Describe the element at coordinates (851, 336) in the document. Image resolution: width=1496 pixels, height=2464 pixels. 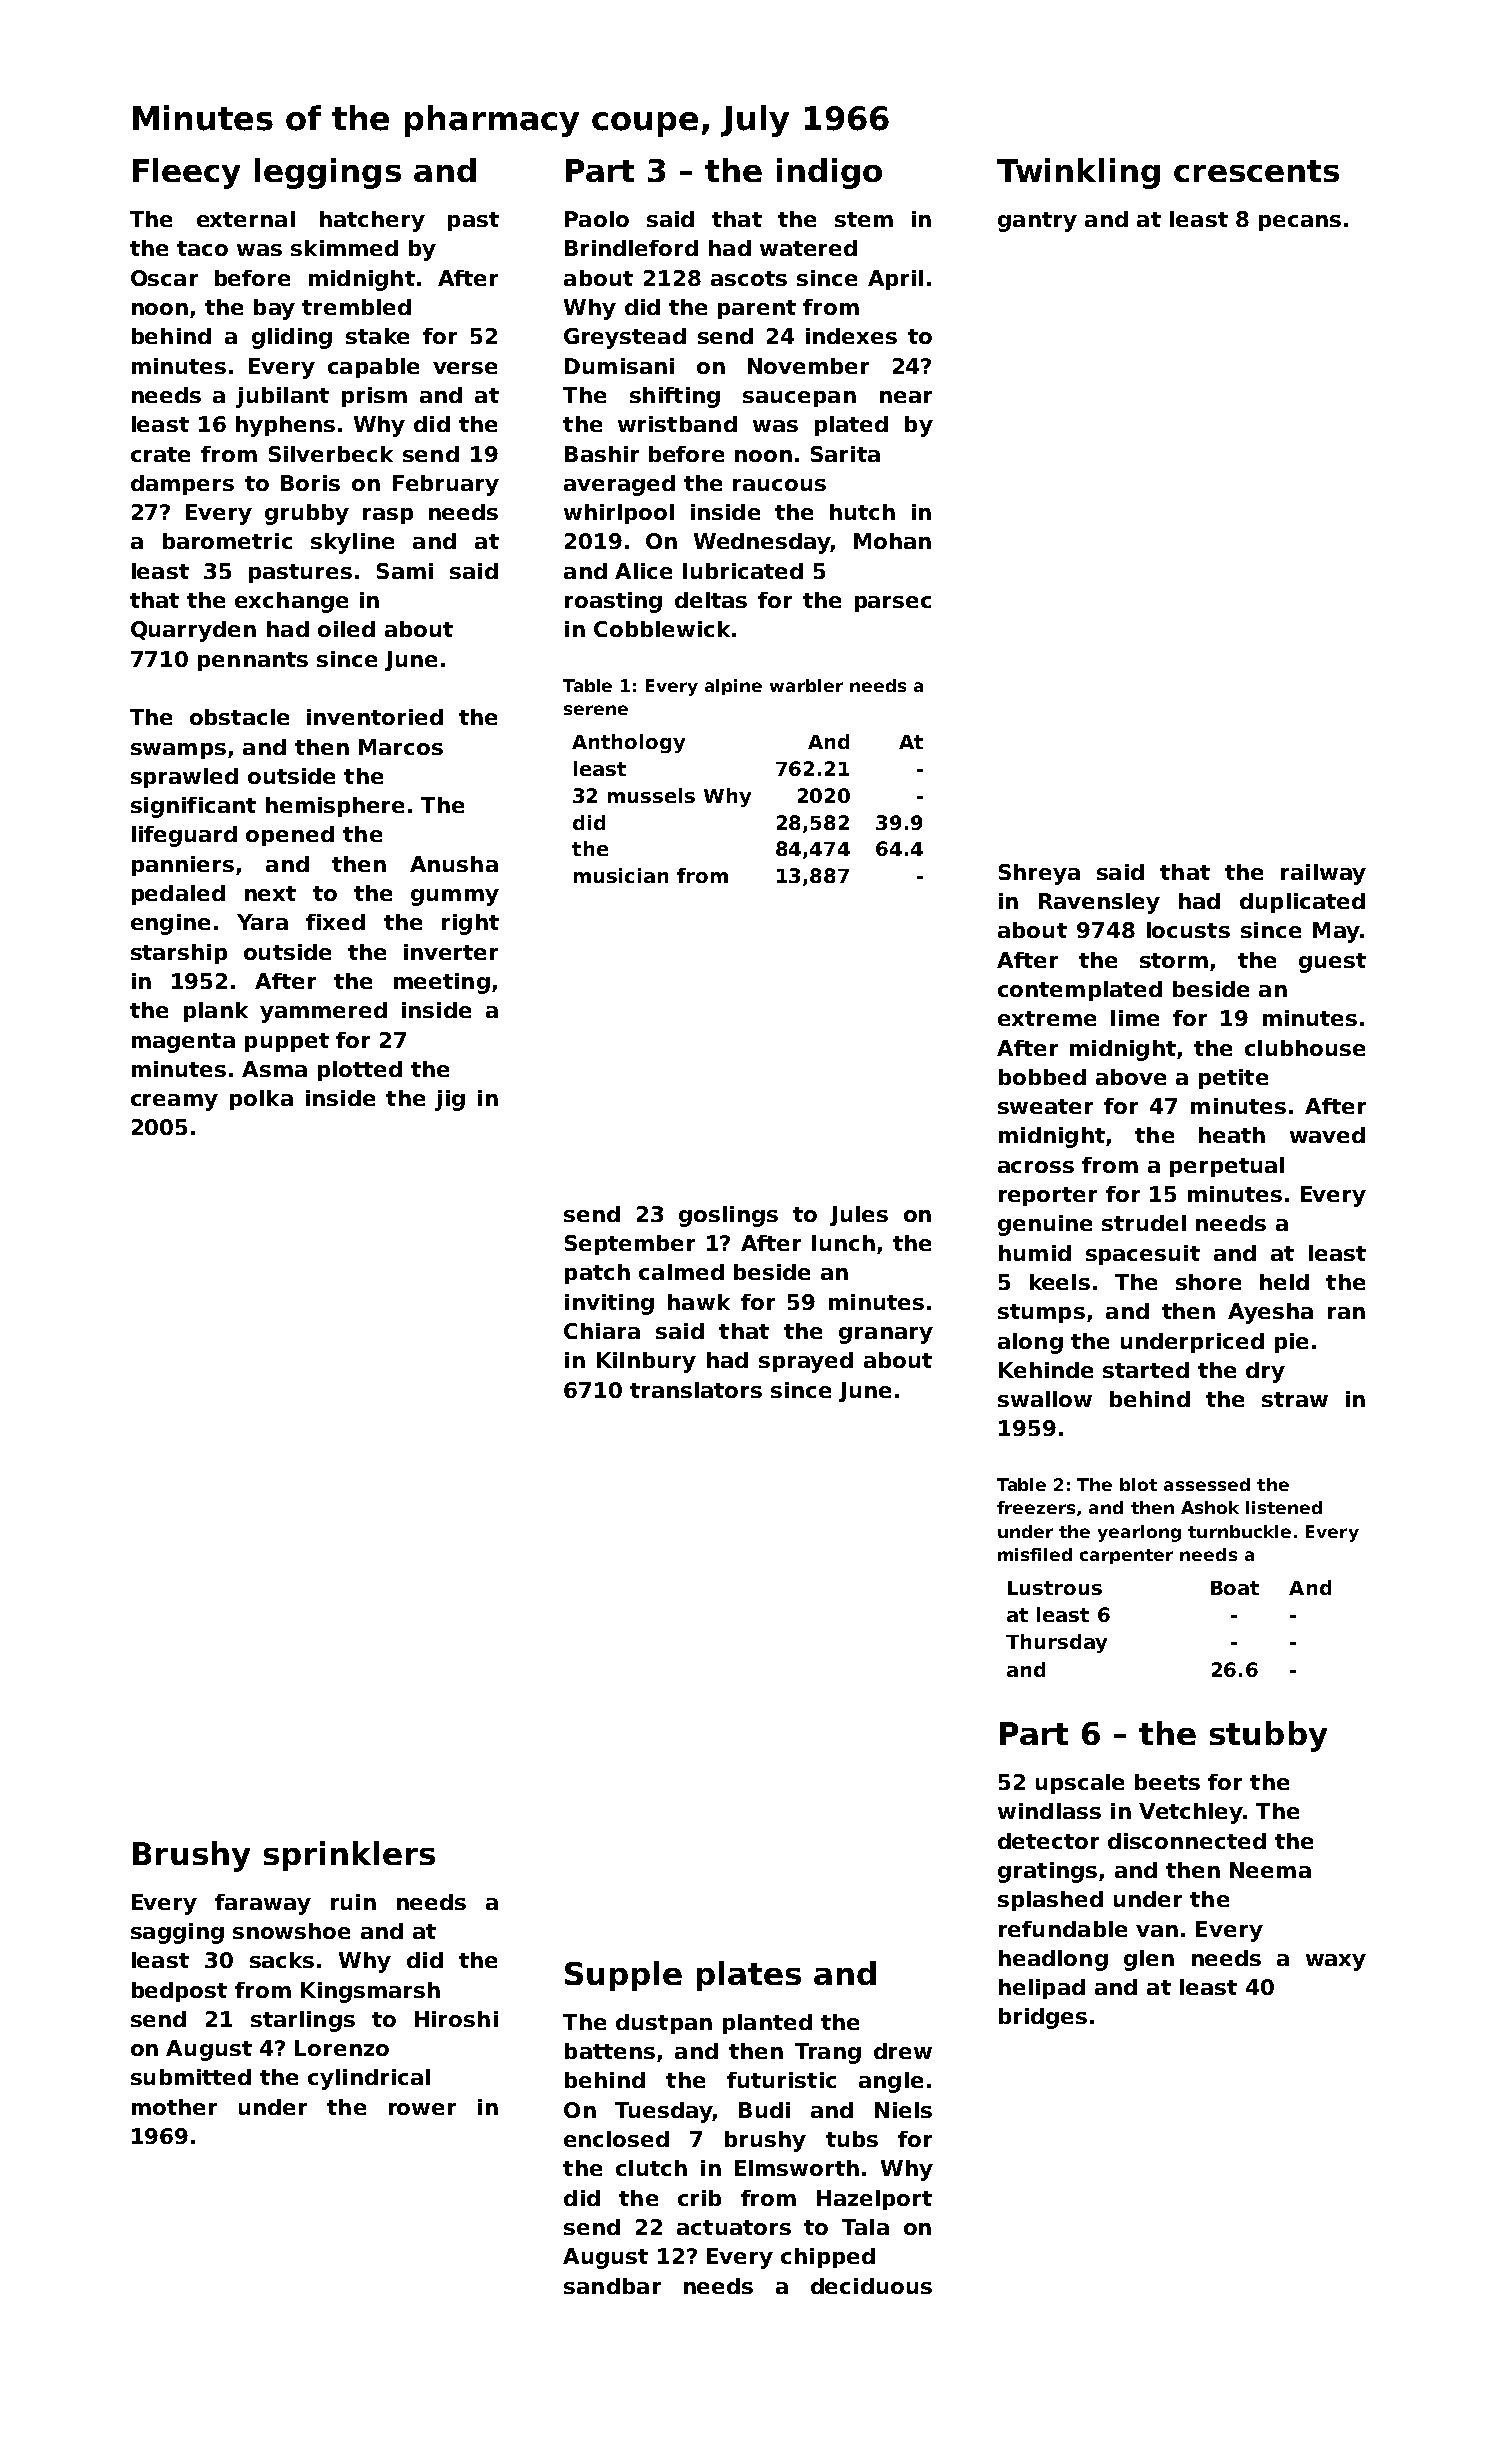
I see `indexes` at that location.
